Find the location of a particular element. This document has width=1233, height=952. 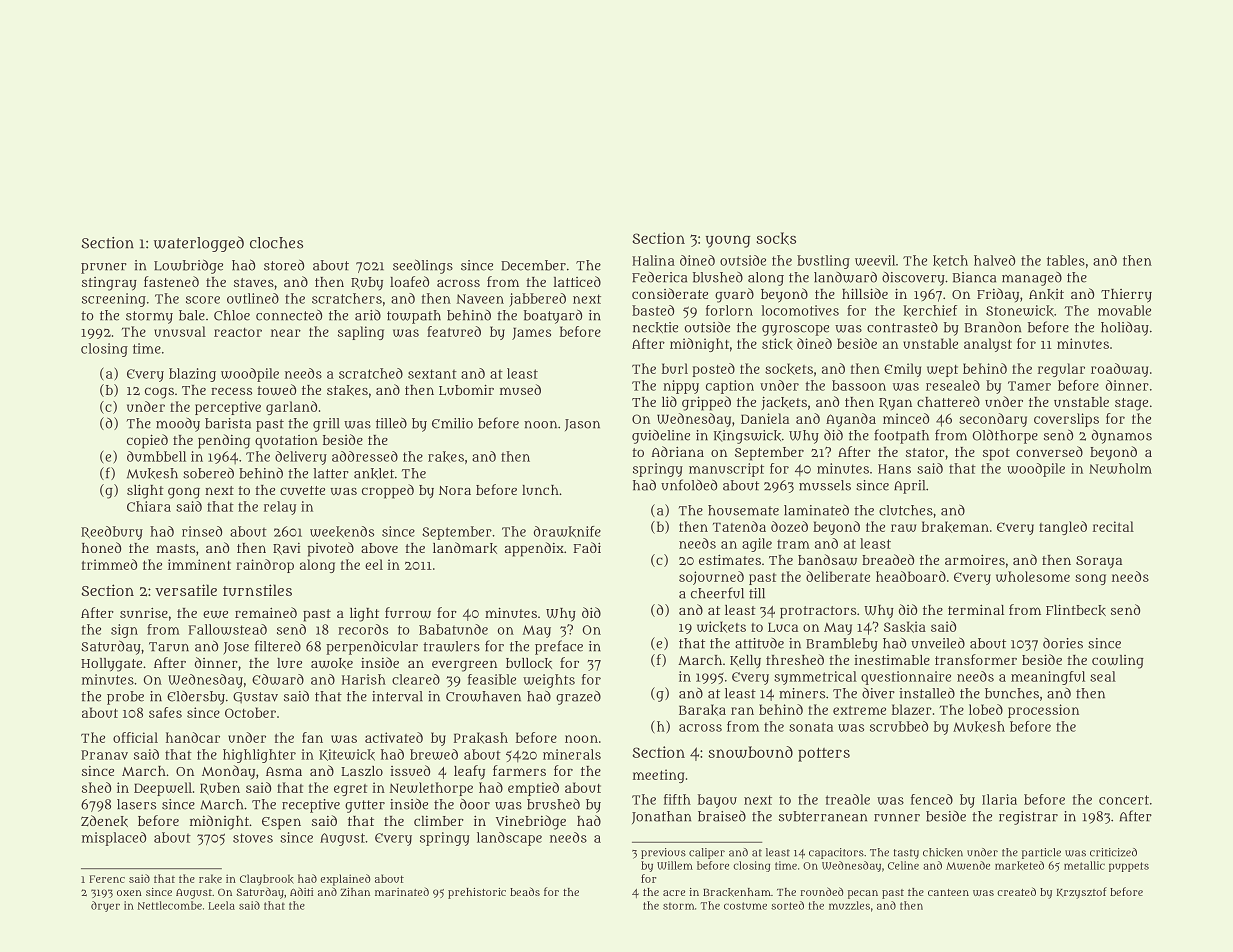

Emilio is located at coordinates (452, 423).
